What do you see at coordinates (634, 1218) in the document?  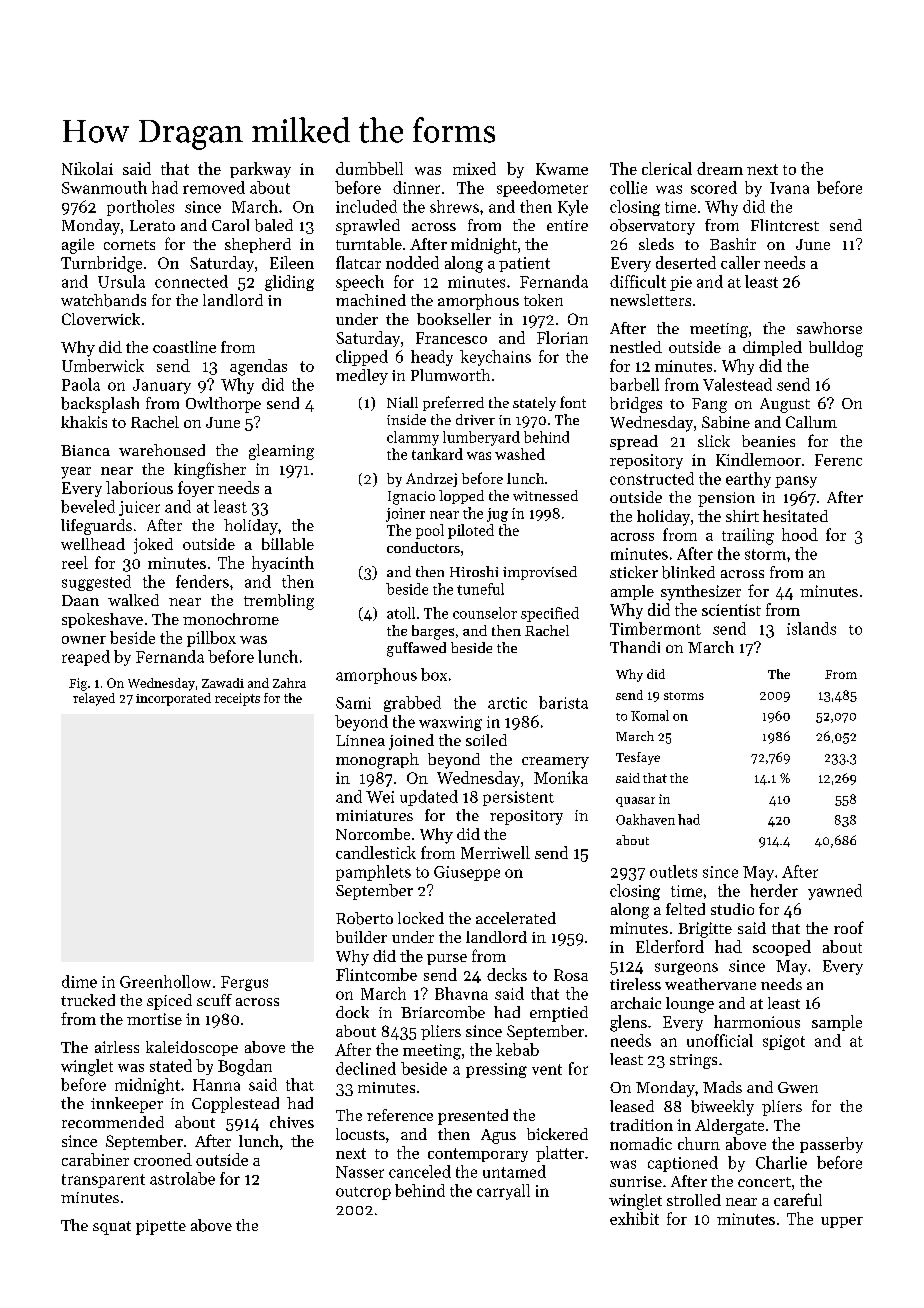 I see `exhibit` at bounding box center [634, 1218].
